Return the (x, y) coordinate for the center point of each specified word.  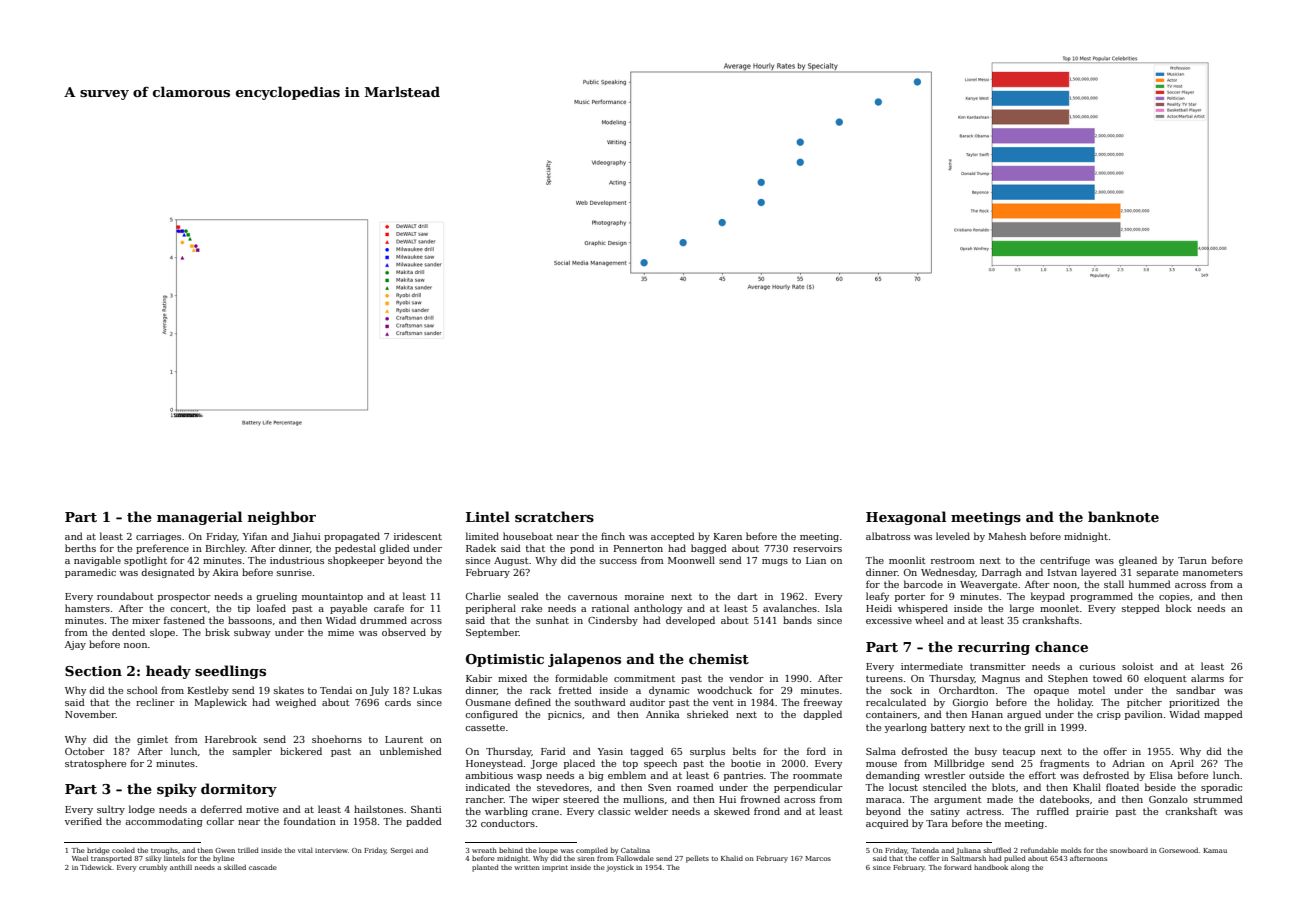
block (1179, 608)
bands (797, 620)
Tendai (336, 690)
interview (331, 850)
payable (348, 609)
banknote (1123, 516)
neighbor (282, 518)
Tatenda (925, 850)
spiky (177, 790)
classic (614, 811)
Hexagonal (906, 518)
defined (533, 702)
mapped (1223, 715)
